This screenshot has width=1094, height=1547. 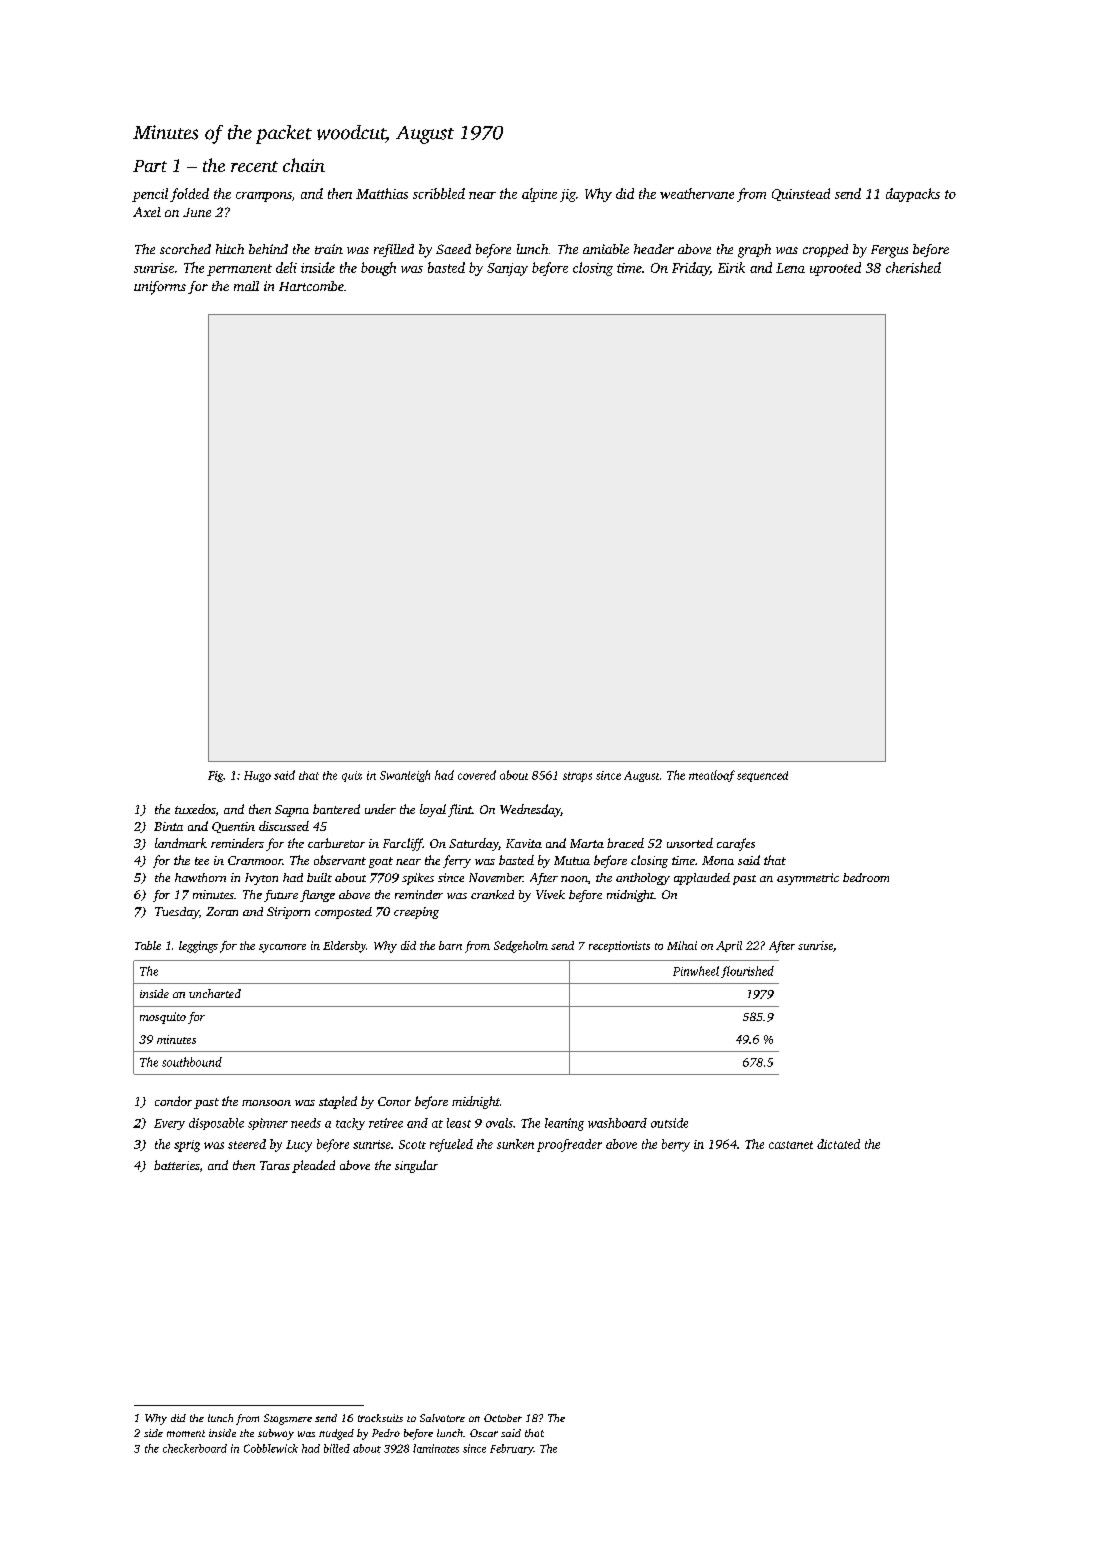 I want to click on folded, so click(x=189, y=195).
